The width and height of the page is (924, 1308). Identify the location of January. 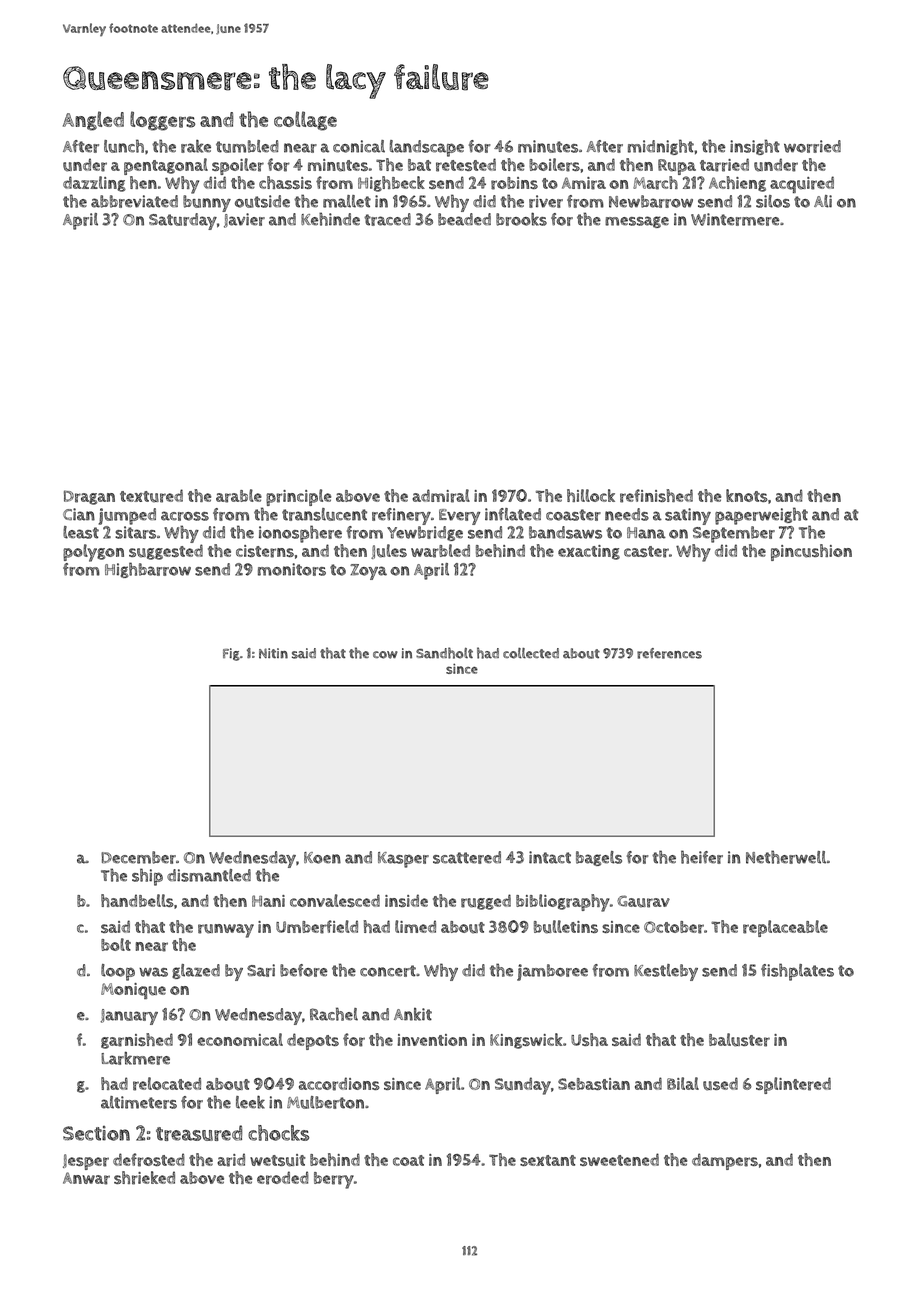
(129, 1017).
